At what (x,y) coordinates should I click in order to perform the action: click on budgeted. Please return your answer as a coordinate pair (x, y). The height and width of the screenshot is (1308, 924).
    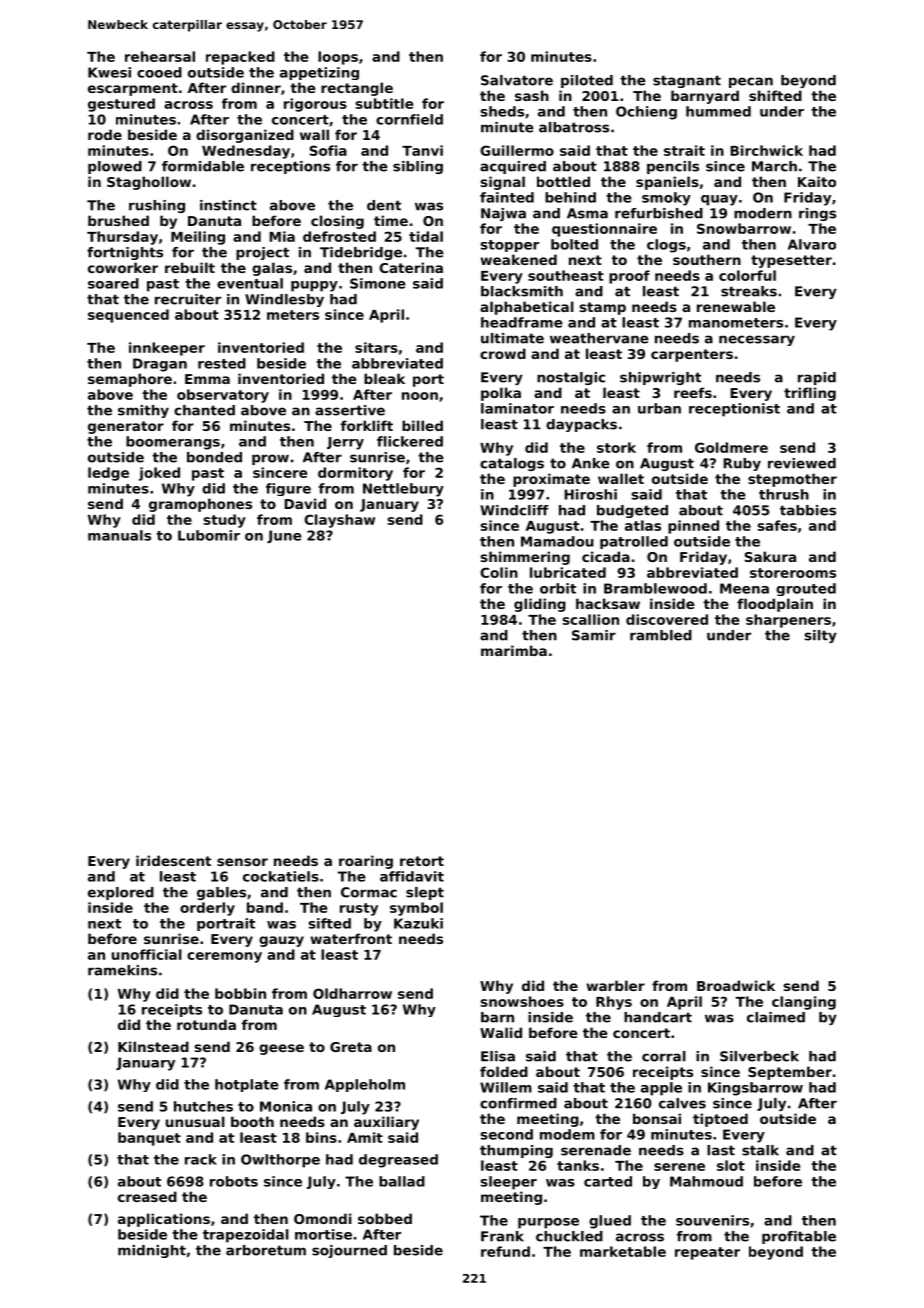
    Looking at the image, I should click on (632, 511).
